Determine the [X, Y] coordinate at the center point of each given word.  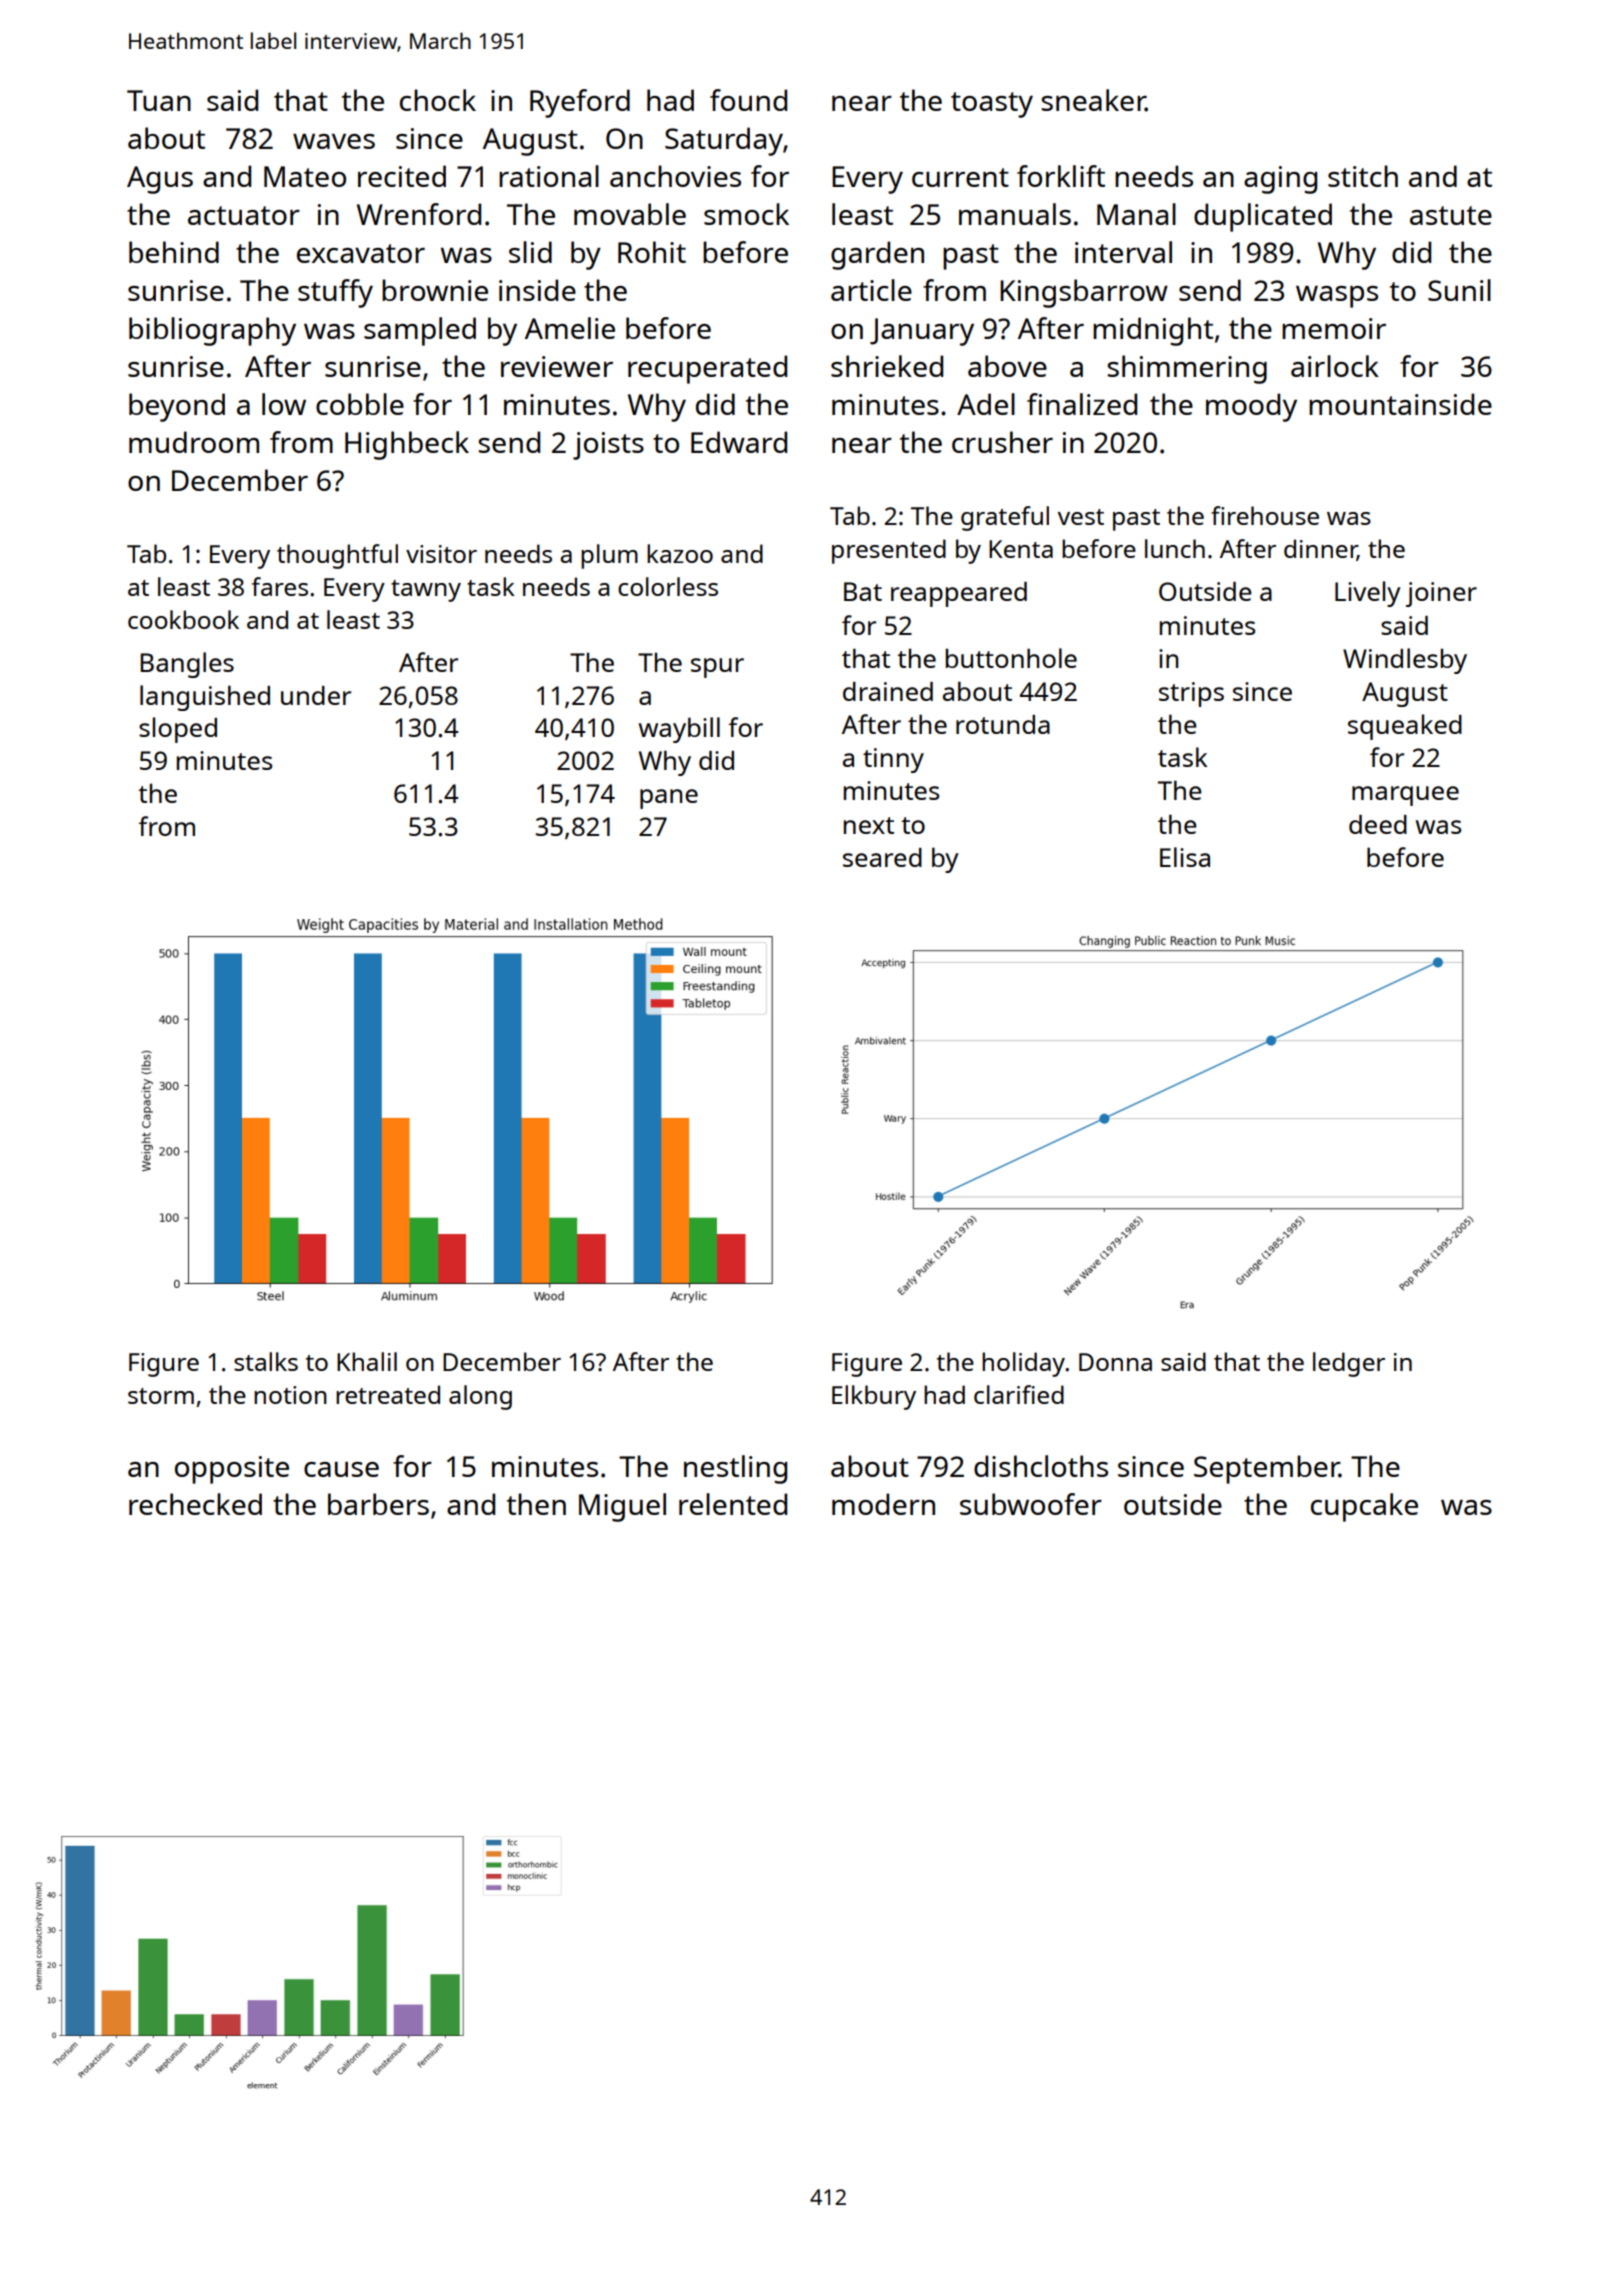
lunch [1175, 548]
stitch [1363, 176]
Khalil [367, 1361]
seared [882, 857]
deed [1378, 824]
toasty [992, 105]
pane [669, 799]
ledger [1349, 1364]
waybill [679, 730]
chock [438, 100]
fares [280, 586]
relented [733, 1504]
